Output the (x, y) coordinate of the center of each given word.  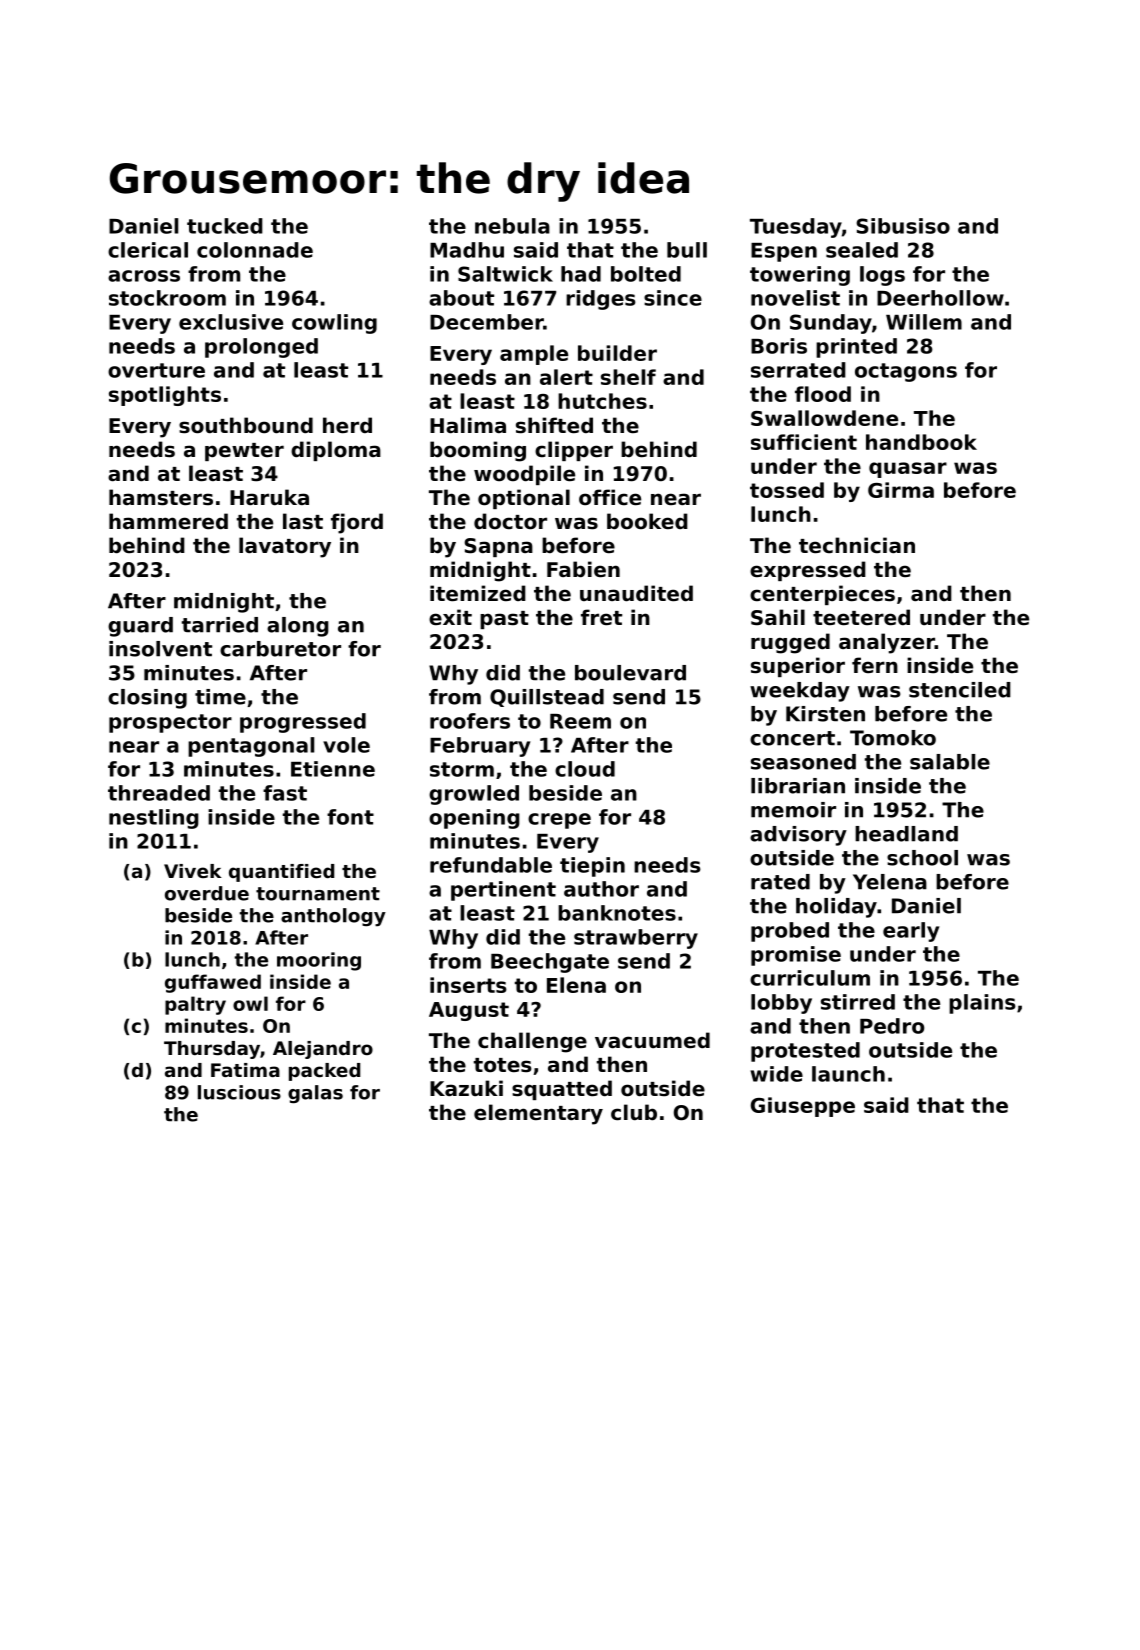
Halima (468, 425)
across (144, 276)
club (634, 1112)
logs (882, 276)
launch (848, 1074)
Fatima (245, 1070)
